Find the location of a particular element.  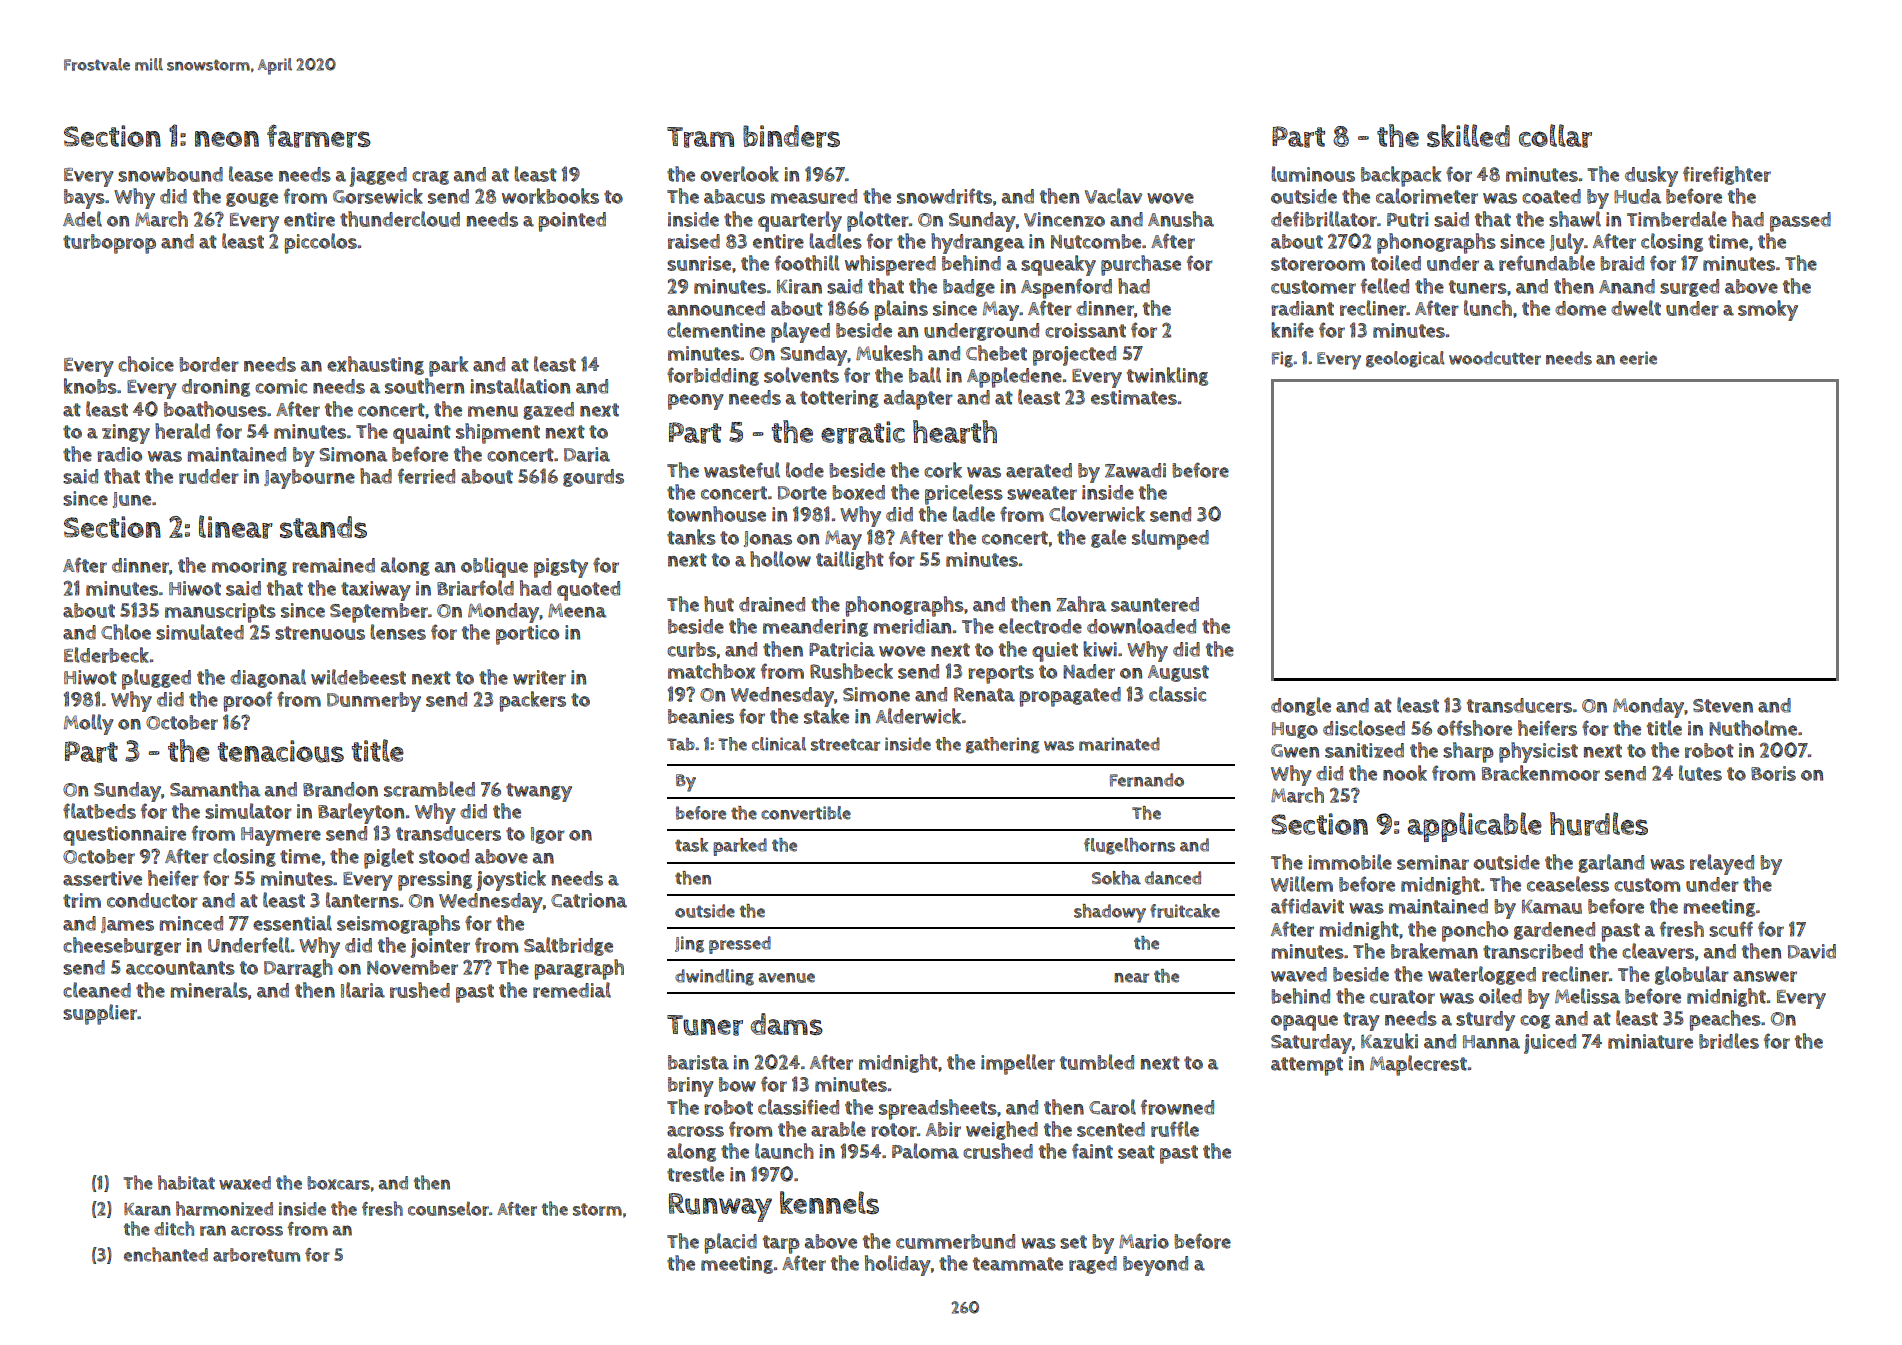

Brandon is located at coordinates (340, 789).
